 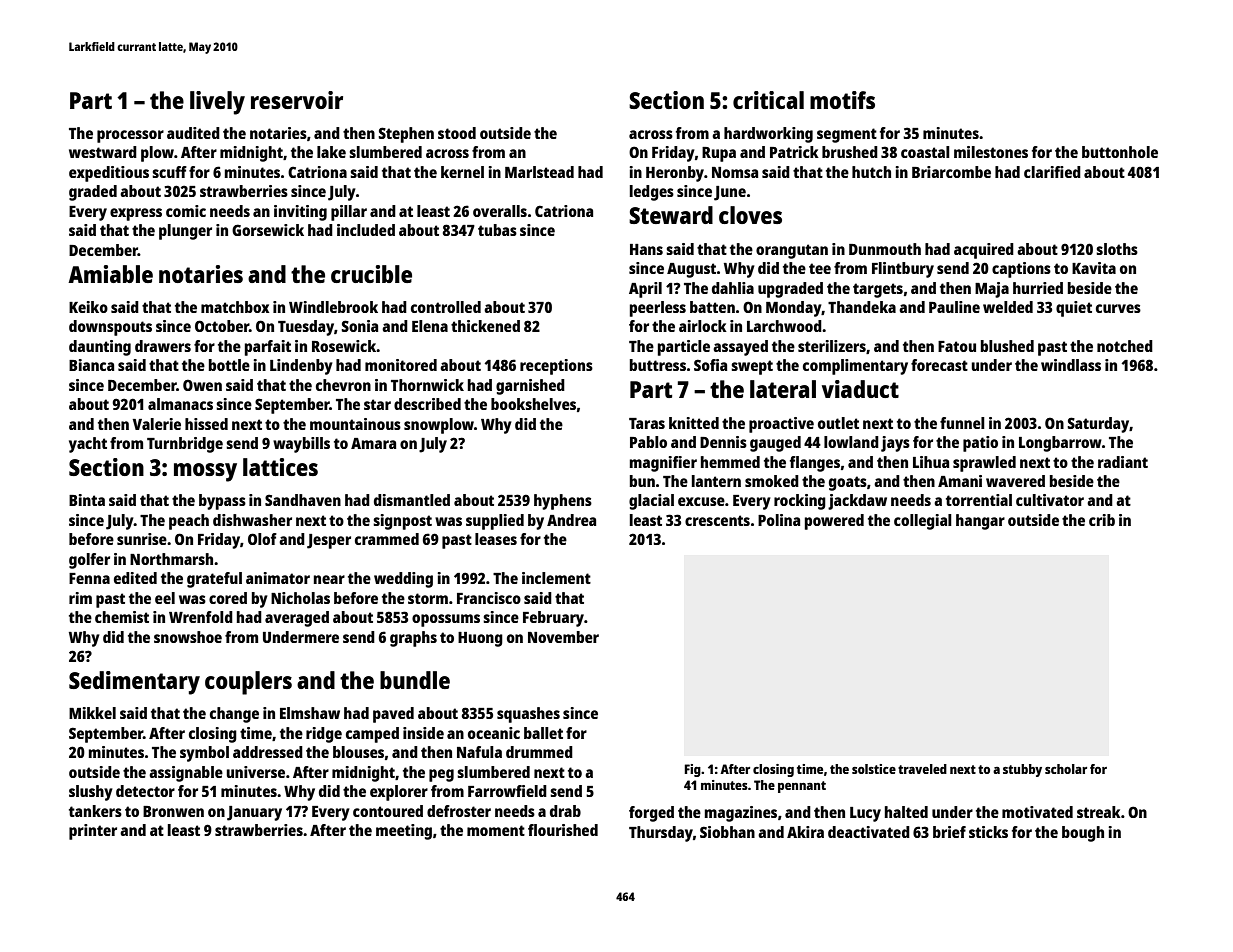 I want to click on printer, so click(x=93, y=832).
